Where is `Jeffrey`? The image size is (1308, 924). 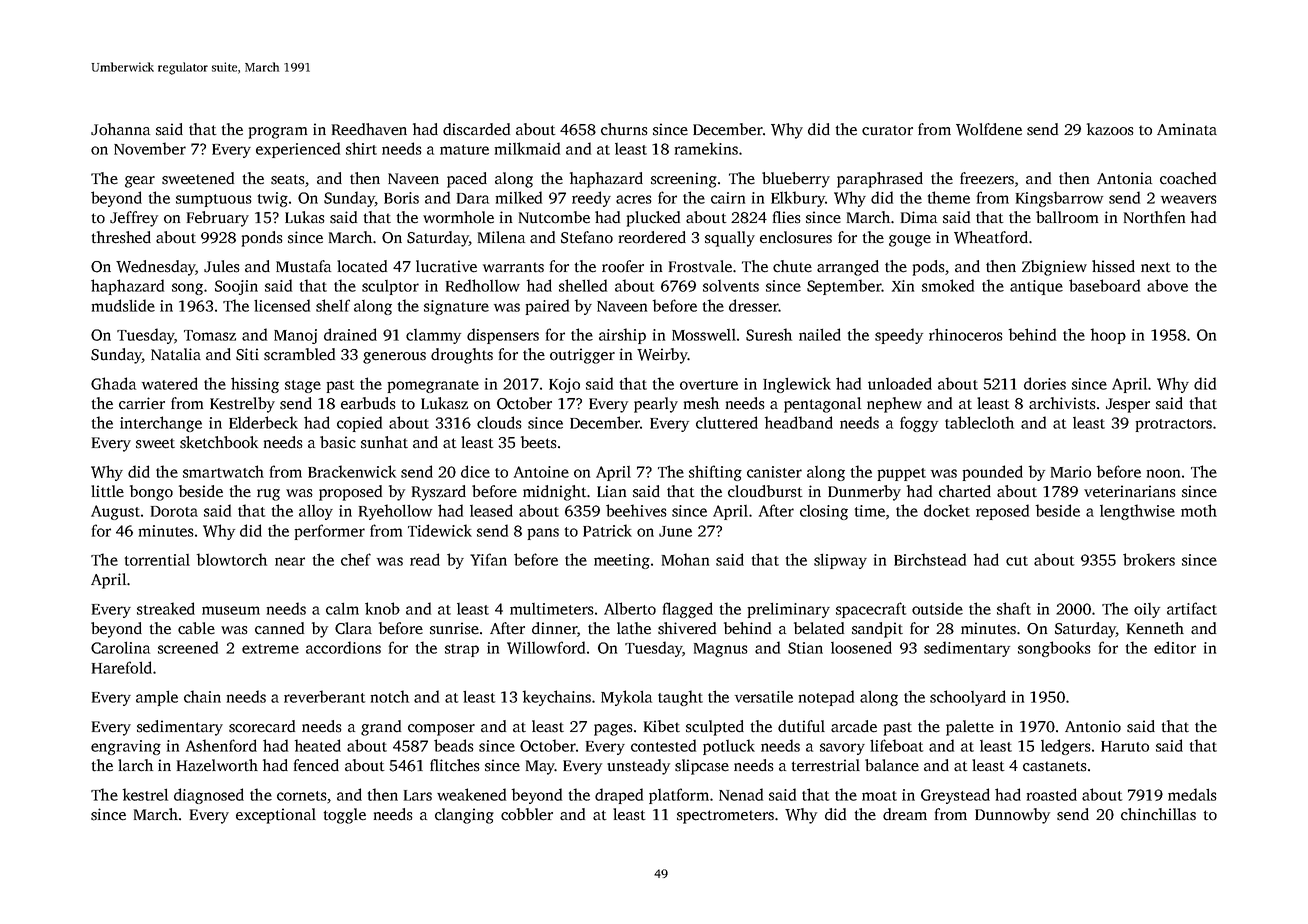
Jeffrey is located at coordinates (134, 219).
